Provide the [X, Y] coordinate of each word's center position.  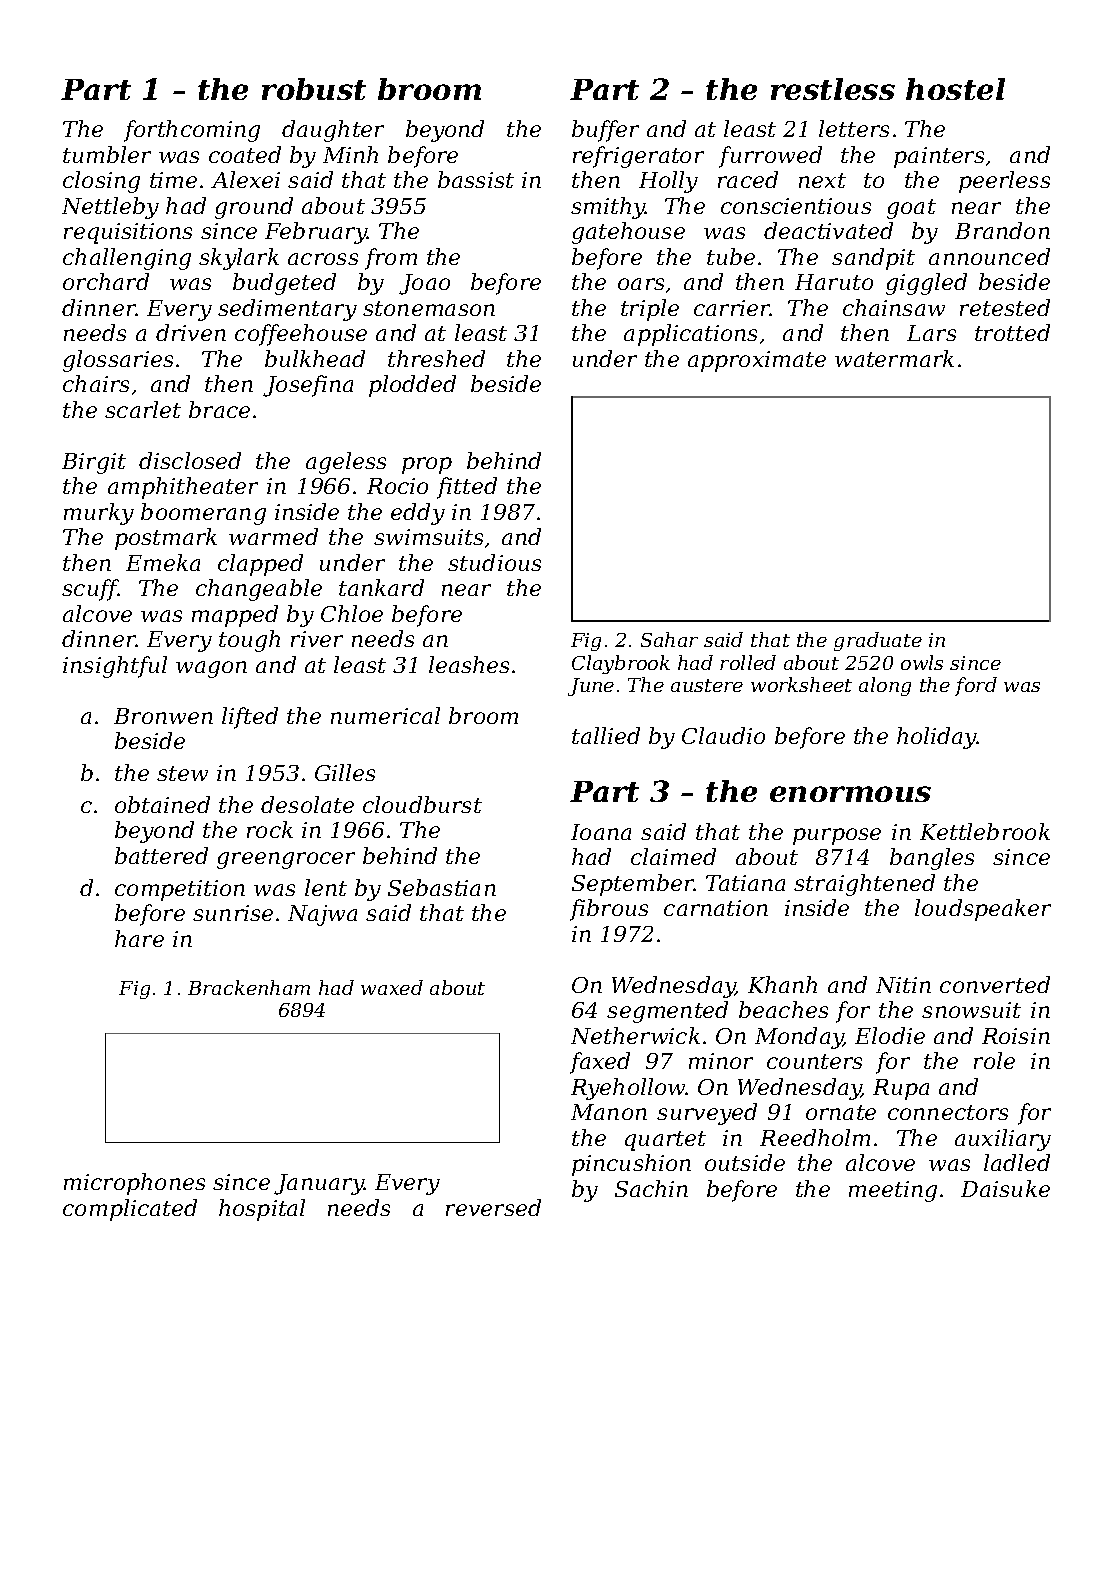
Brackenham [249, 987]
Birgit [94, 463]
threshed [436, 358]
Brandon [1002, 230]
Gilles [345, 772]
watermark [894, 358]
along [885, 686]
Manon [609, 1112]
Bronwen [163, 716]
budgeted [284, 284]
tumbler [107, 154]
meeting [893, 1191]
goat [911, 209]
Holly [668, 182]
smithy [608, 208]
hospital [262, 1210]
